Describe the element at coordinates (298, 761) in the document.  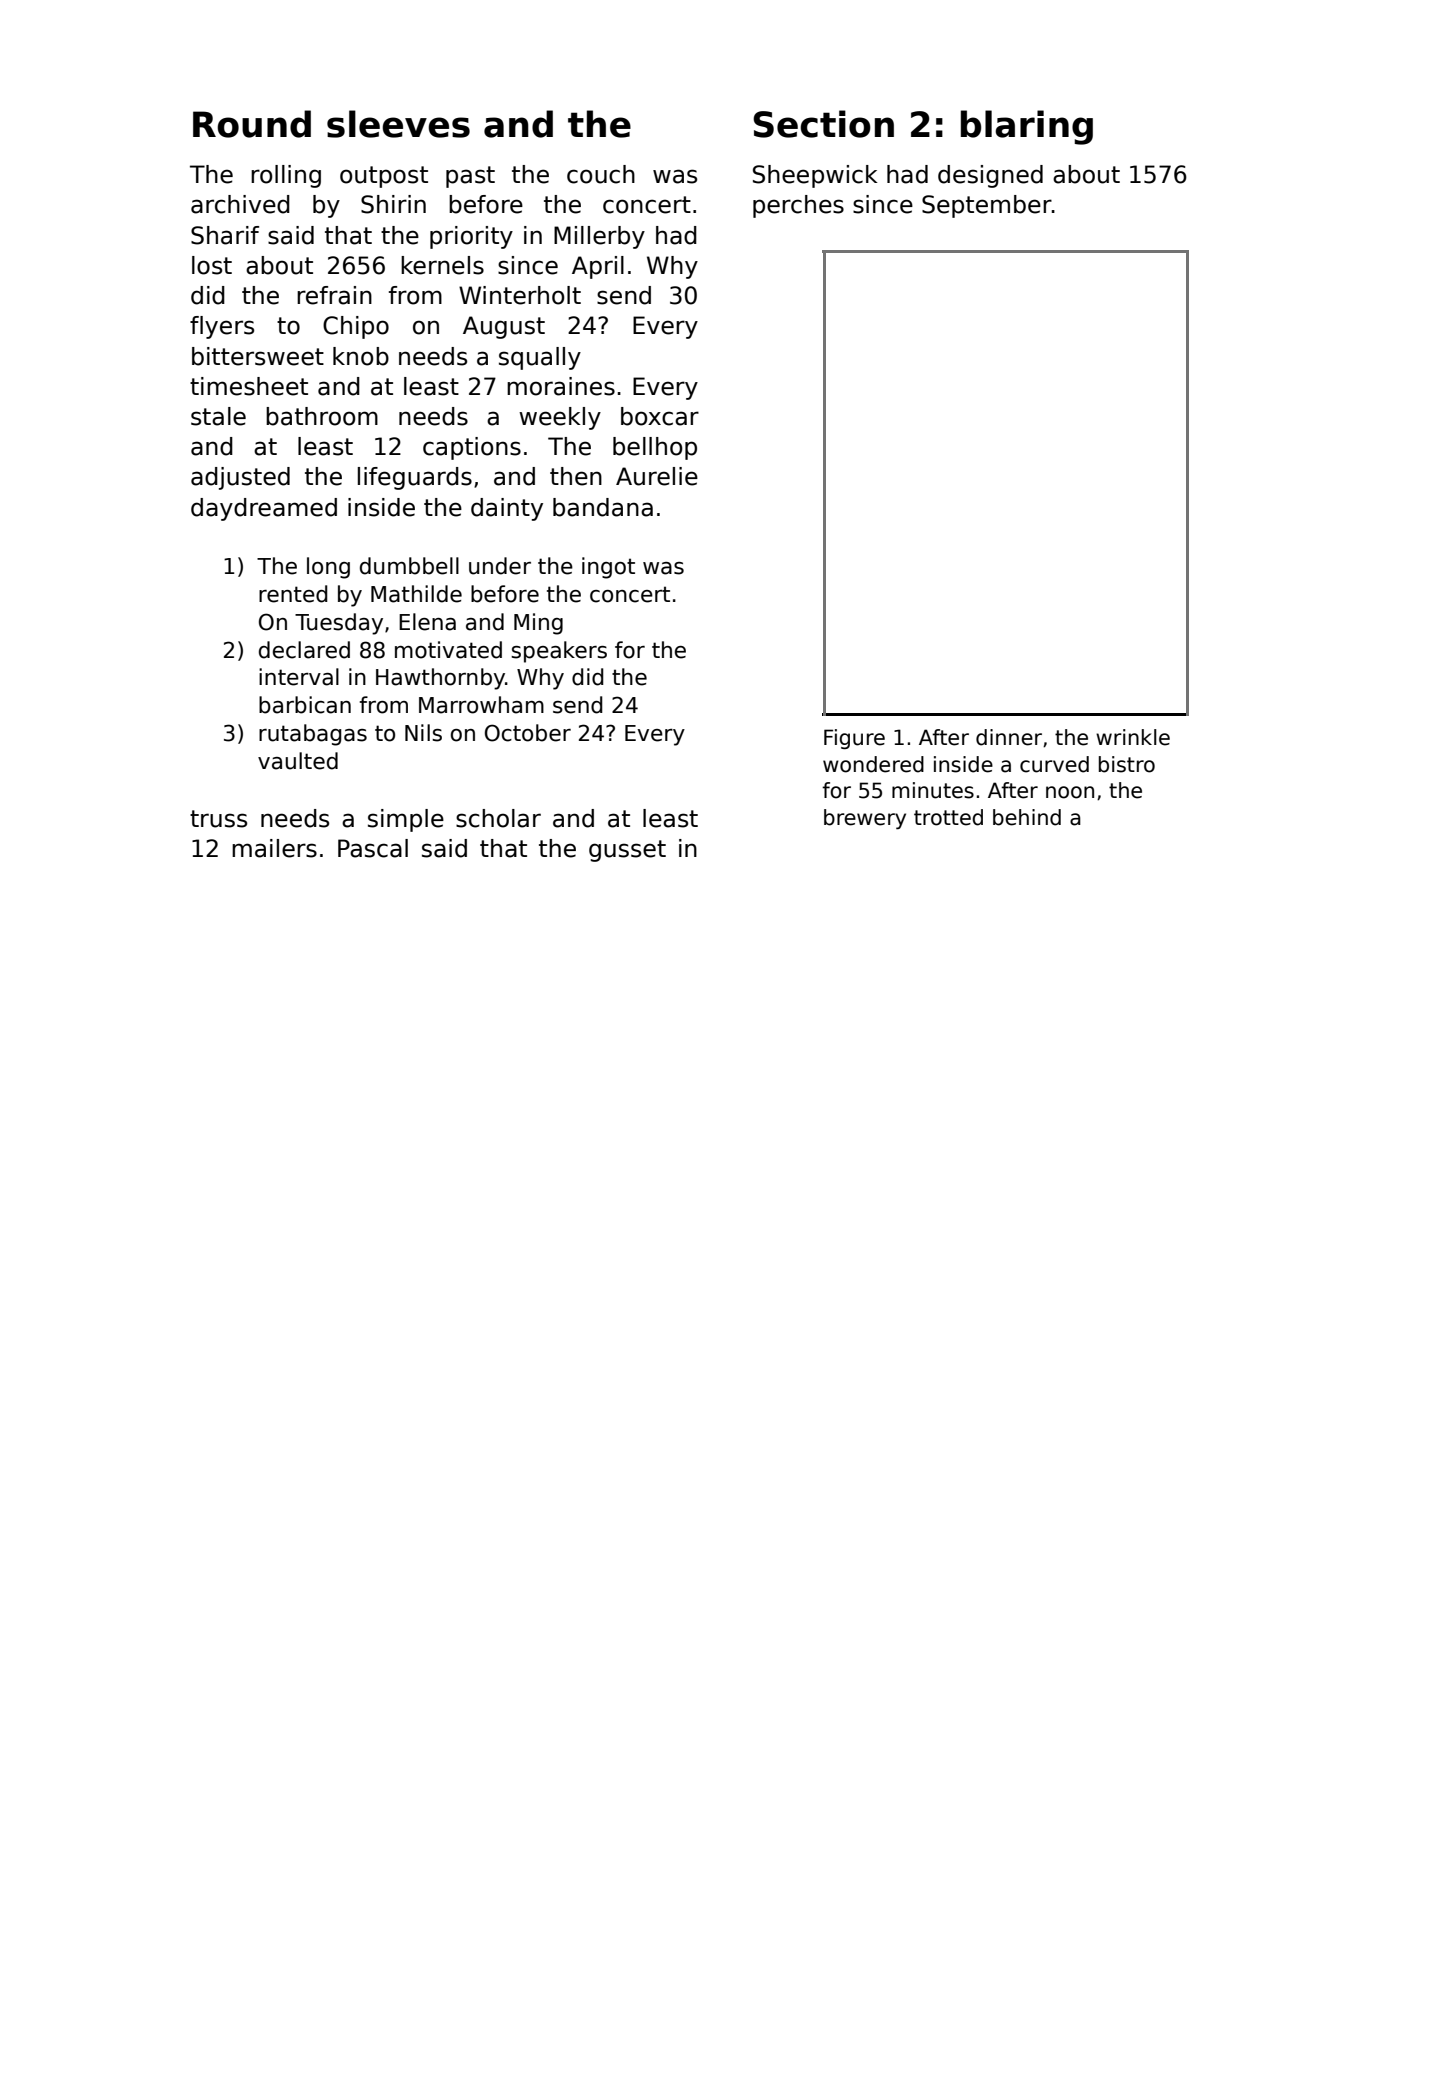
I see `vaulted` at that location.
